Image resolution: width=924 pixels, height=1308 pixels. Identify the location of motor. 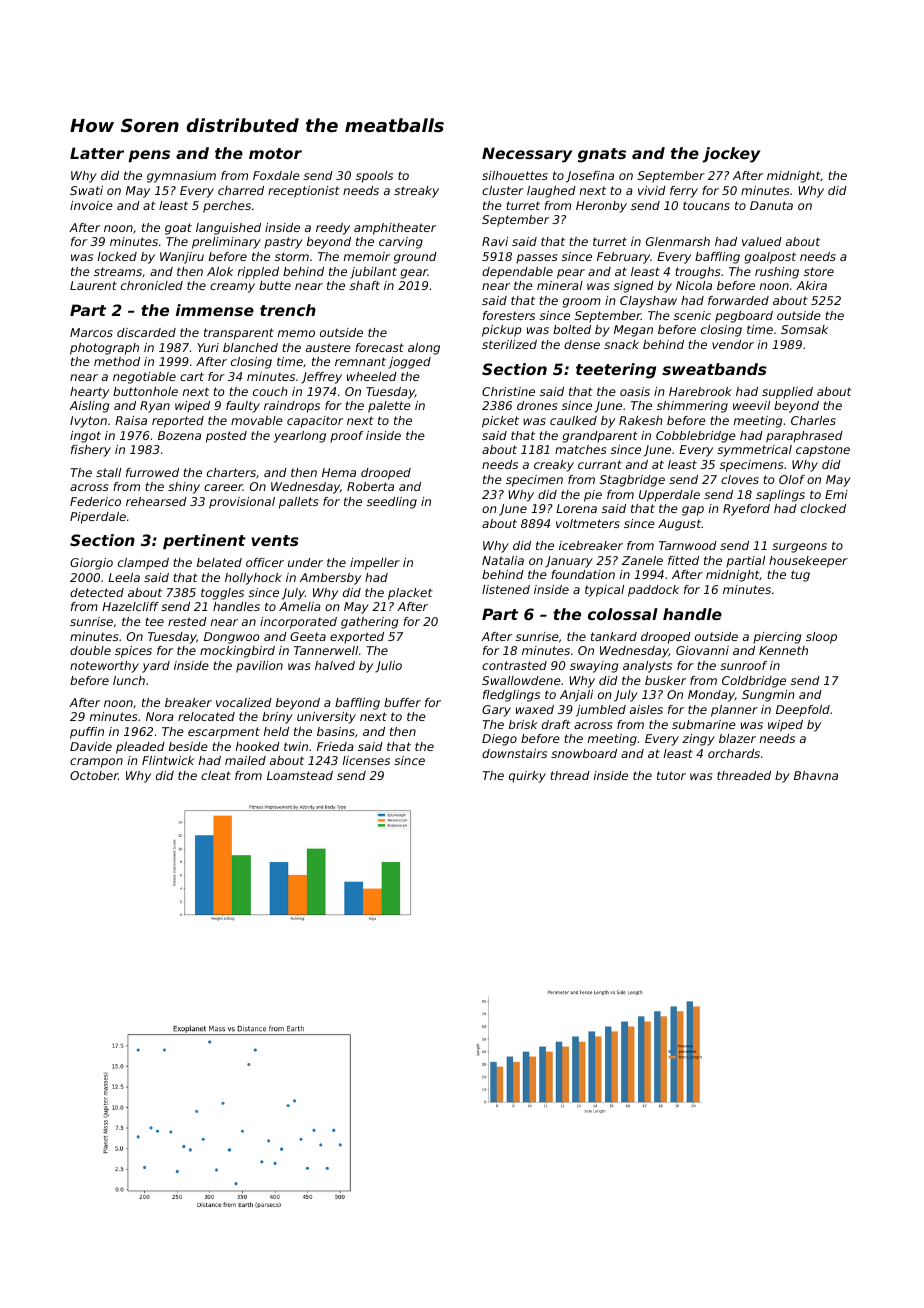
(275, 153).
